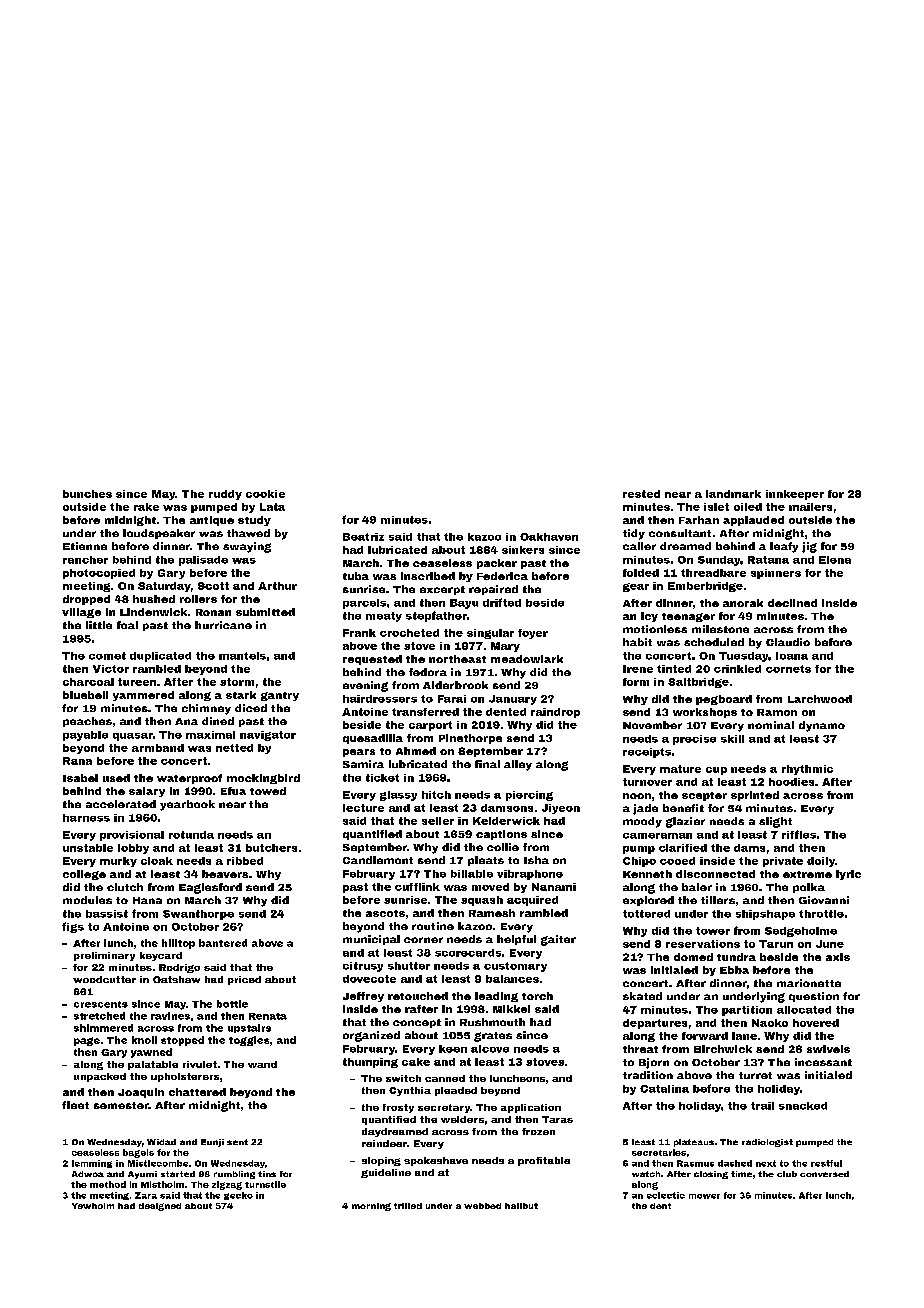 The width and height of the page is (924, 1308). What do you see at coordinates (80, 778) in the page?
I see `Isabel` at bounding box center [80, 778].
